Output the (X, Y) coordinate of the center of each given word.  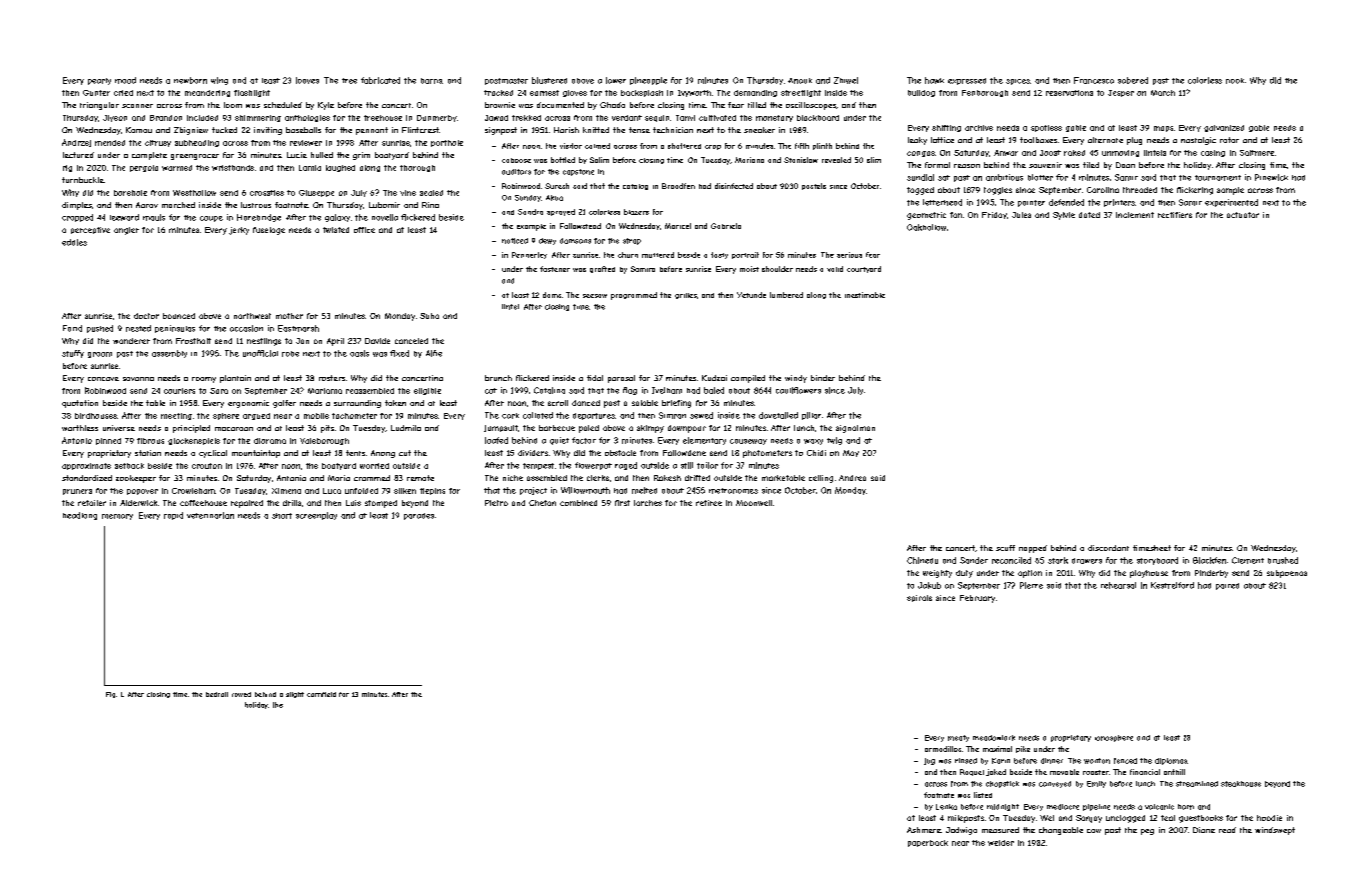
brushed (1283, 560)
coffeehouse (203, 503)
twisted (336, 230)
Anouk (800, 81)
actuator (1243, 215)
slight (295, 695)
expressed (967, 81)
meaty (958, 738)
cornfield (321, 694)
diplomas (1171, 761)
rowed (241, 694)
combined (578, 503)
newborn (190, 80)
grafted (602, 269)
